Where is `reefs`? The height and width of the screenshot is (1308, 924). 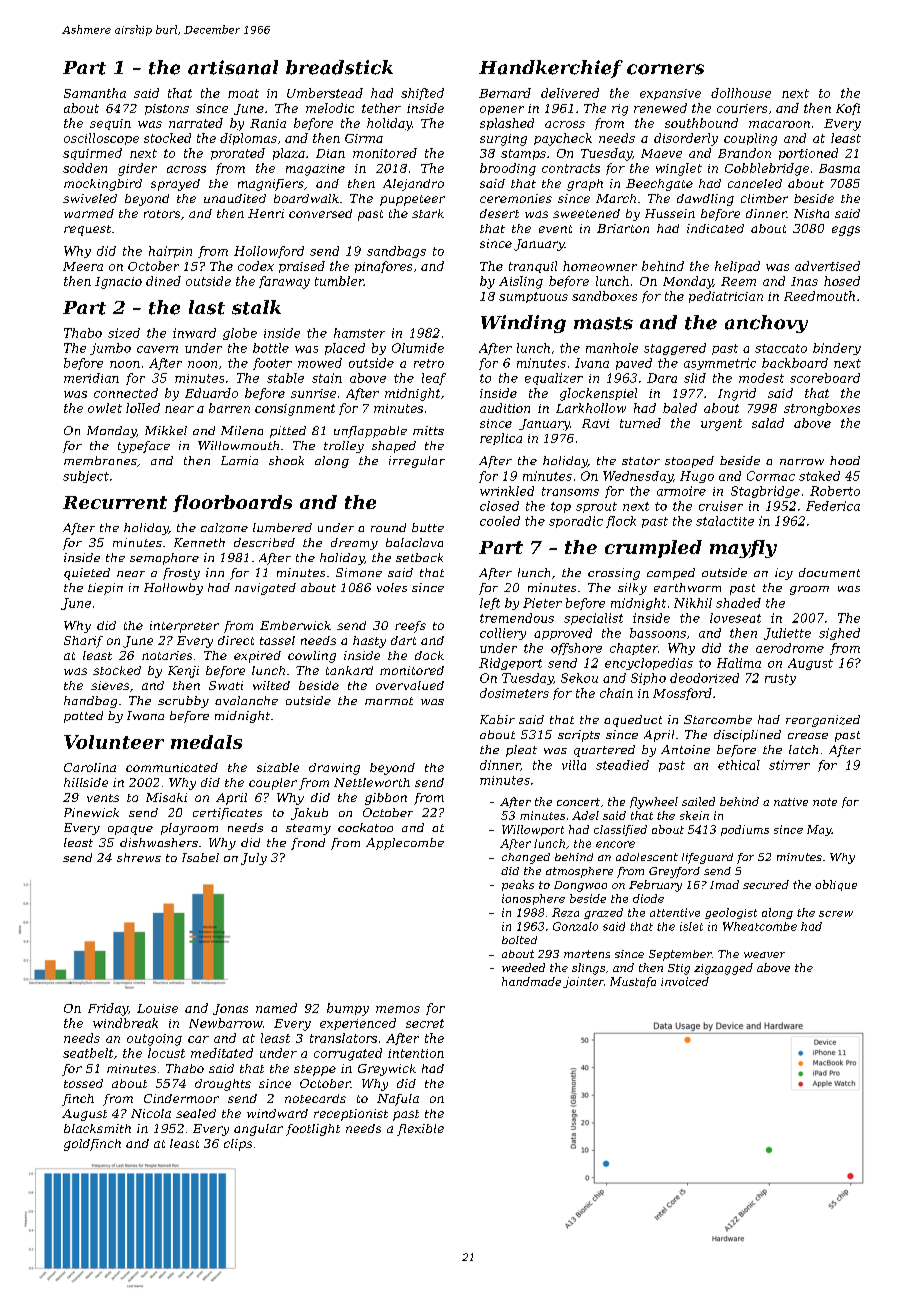
reefs is located at coordinates (410, 627).
